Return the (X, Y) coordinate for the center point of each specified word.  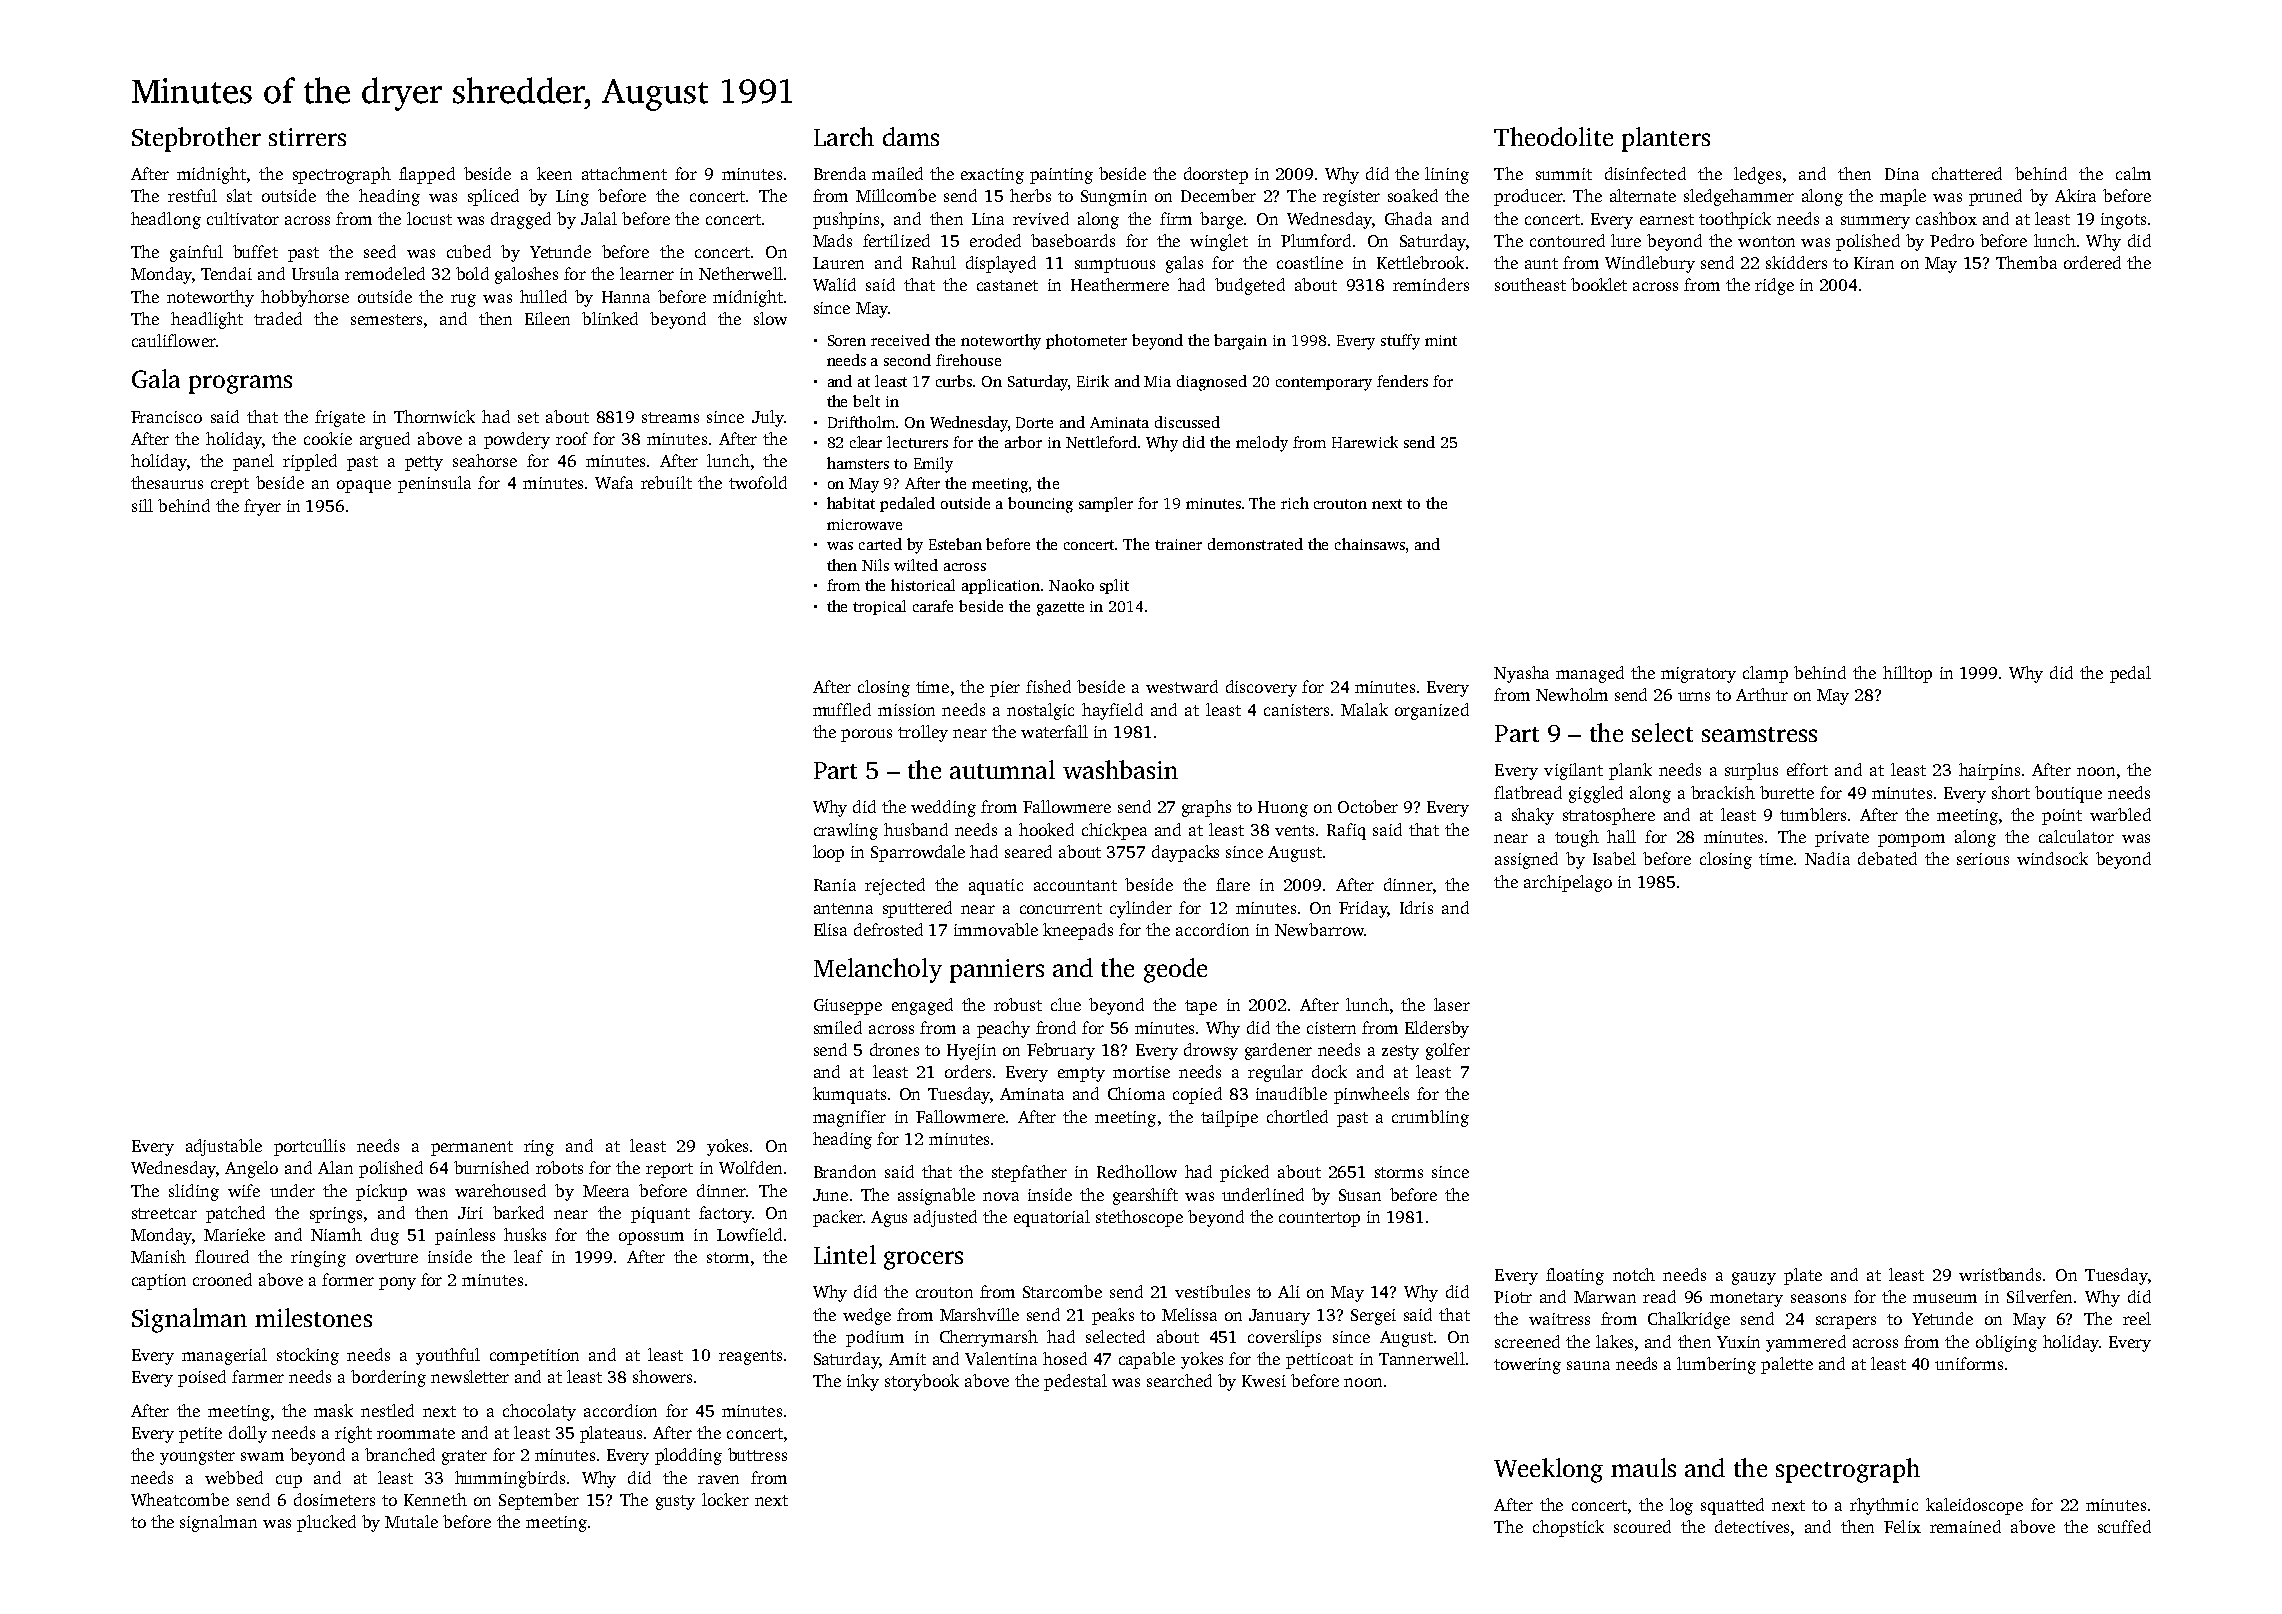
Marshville (979, 1314)
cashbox (1946, 218)
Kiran (1874, 263)
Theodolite (1553, 136)
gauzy (1754, 1278)
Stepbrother (196, 139)
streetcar (164, 1213)
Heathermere (1120, 284)
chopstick (1568, 1528)
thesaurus (167, 482)
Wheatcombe (180, 1499)
